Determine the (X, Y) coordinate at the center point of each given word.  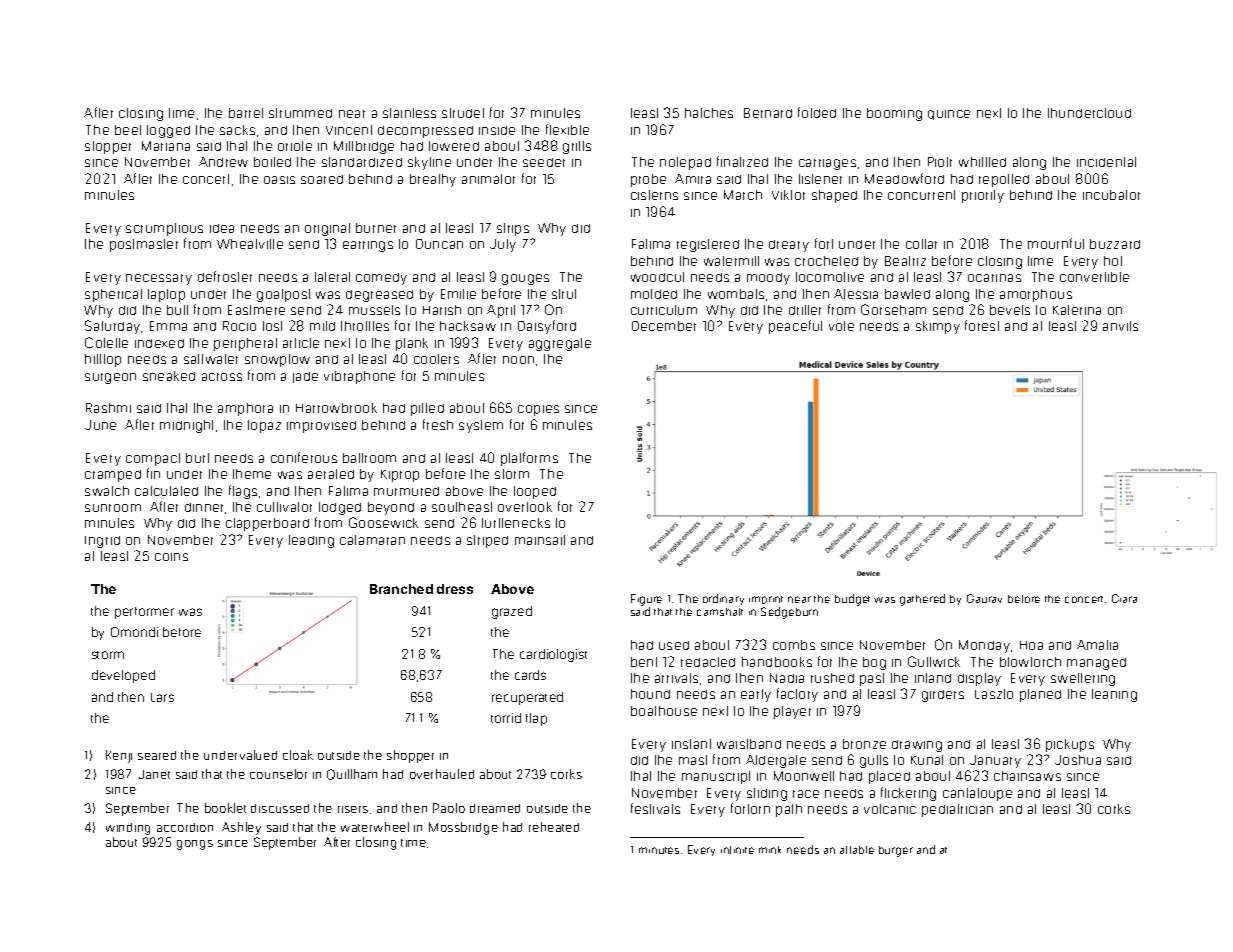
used (674, 645)
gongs (195, 845)
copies (538, 410)
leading (311, 541)
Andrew (223, 162)
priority (983, 196)
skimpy (938, 327)
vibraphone (359, 377)
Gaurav (984, 598)
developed (123, 676)
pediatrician (957, 810)
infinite (737, 850)
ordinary (723, 599)
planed (1040, 695)
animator (488, 179)
